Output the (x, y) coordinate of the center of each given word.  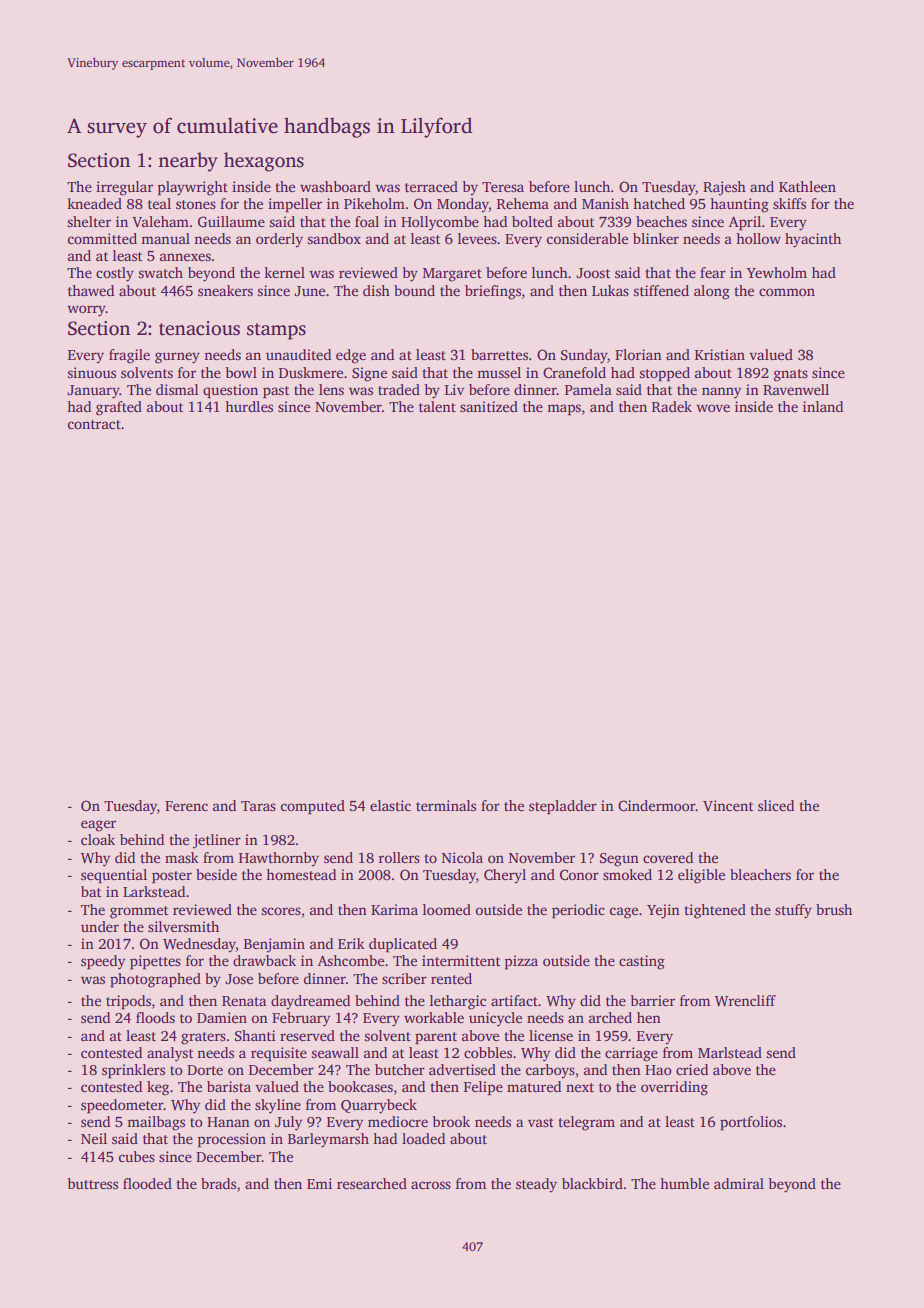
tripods (128, 1002)
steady (536, 1185)
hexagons (264, 162)
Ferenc (186, 806)
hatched (659, 203)
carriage (631, 1054)
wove (713, 408)
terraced (431, 186)
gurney (177, 358)
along (712, 292)
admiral (739, 1183)
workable (434, 1017)
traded (399, 389)
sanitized (489, 406)
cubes (137, 1156)
